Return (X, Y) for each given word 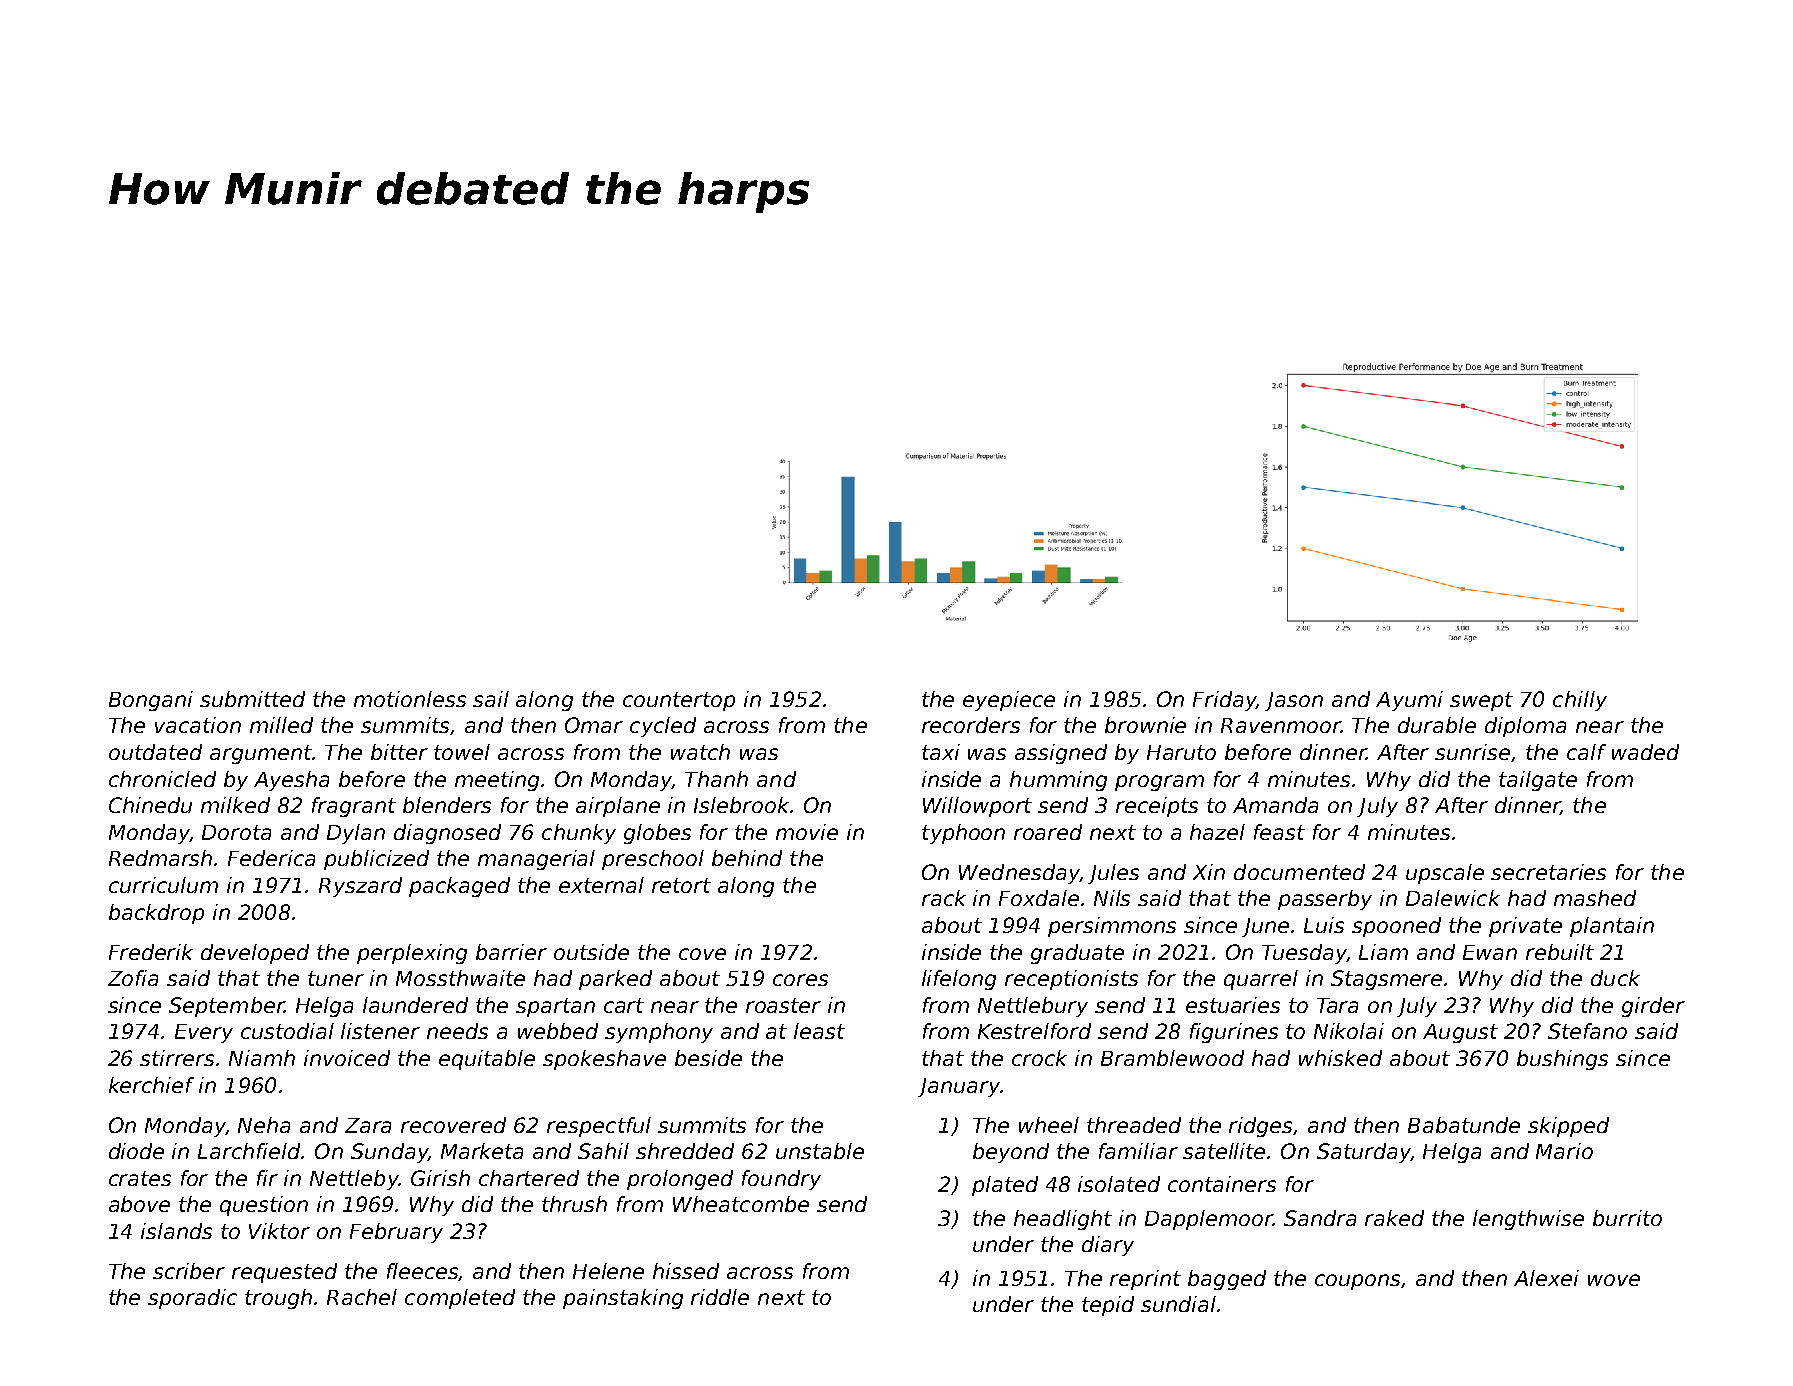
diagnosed (447, 834)
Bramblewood (1172, 1058)
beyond (1011, 1153)
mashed (1595, 898)
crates (140, 1178)
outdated (155, 752)
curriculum (163, 885)
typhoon (963, 834)
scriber (189, 1271)
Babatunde (1464, 1125)
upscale (1445, 874)
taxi (941, 752)
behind (747, 858)
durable (1437, 725)
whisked (1340, 1058)
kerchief (151, 1085)
